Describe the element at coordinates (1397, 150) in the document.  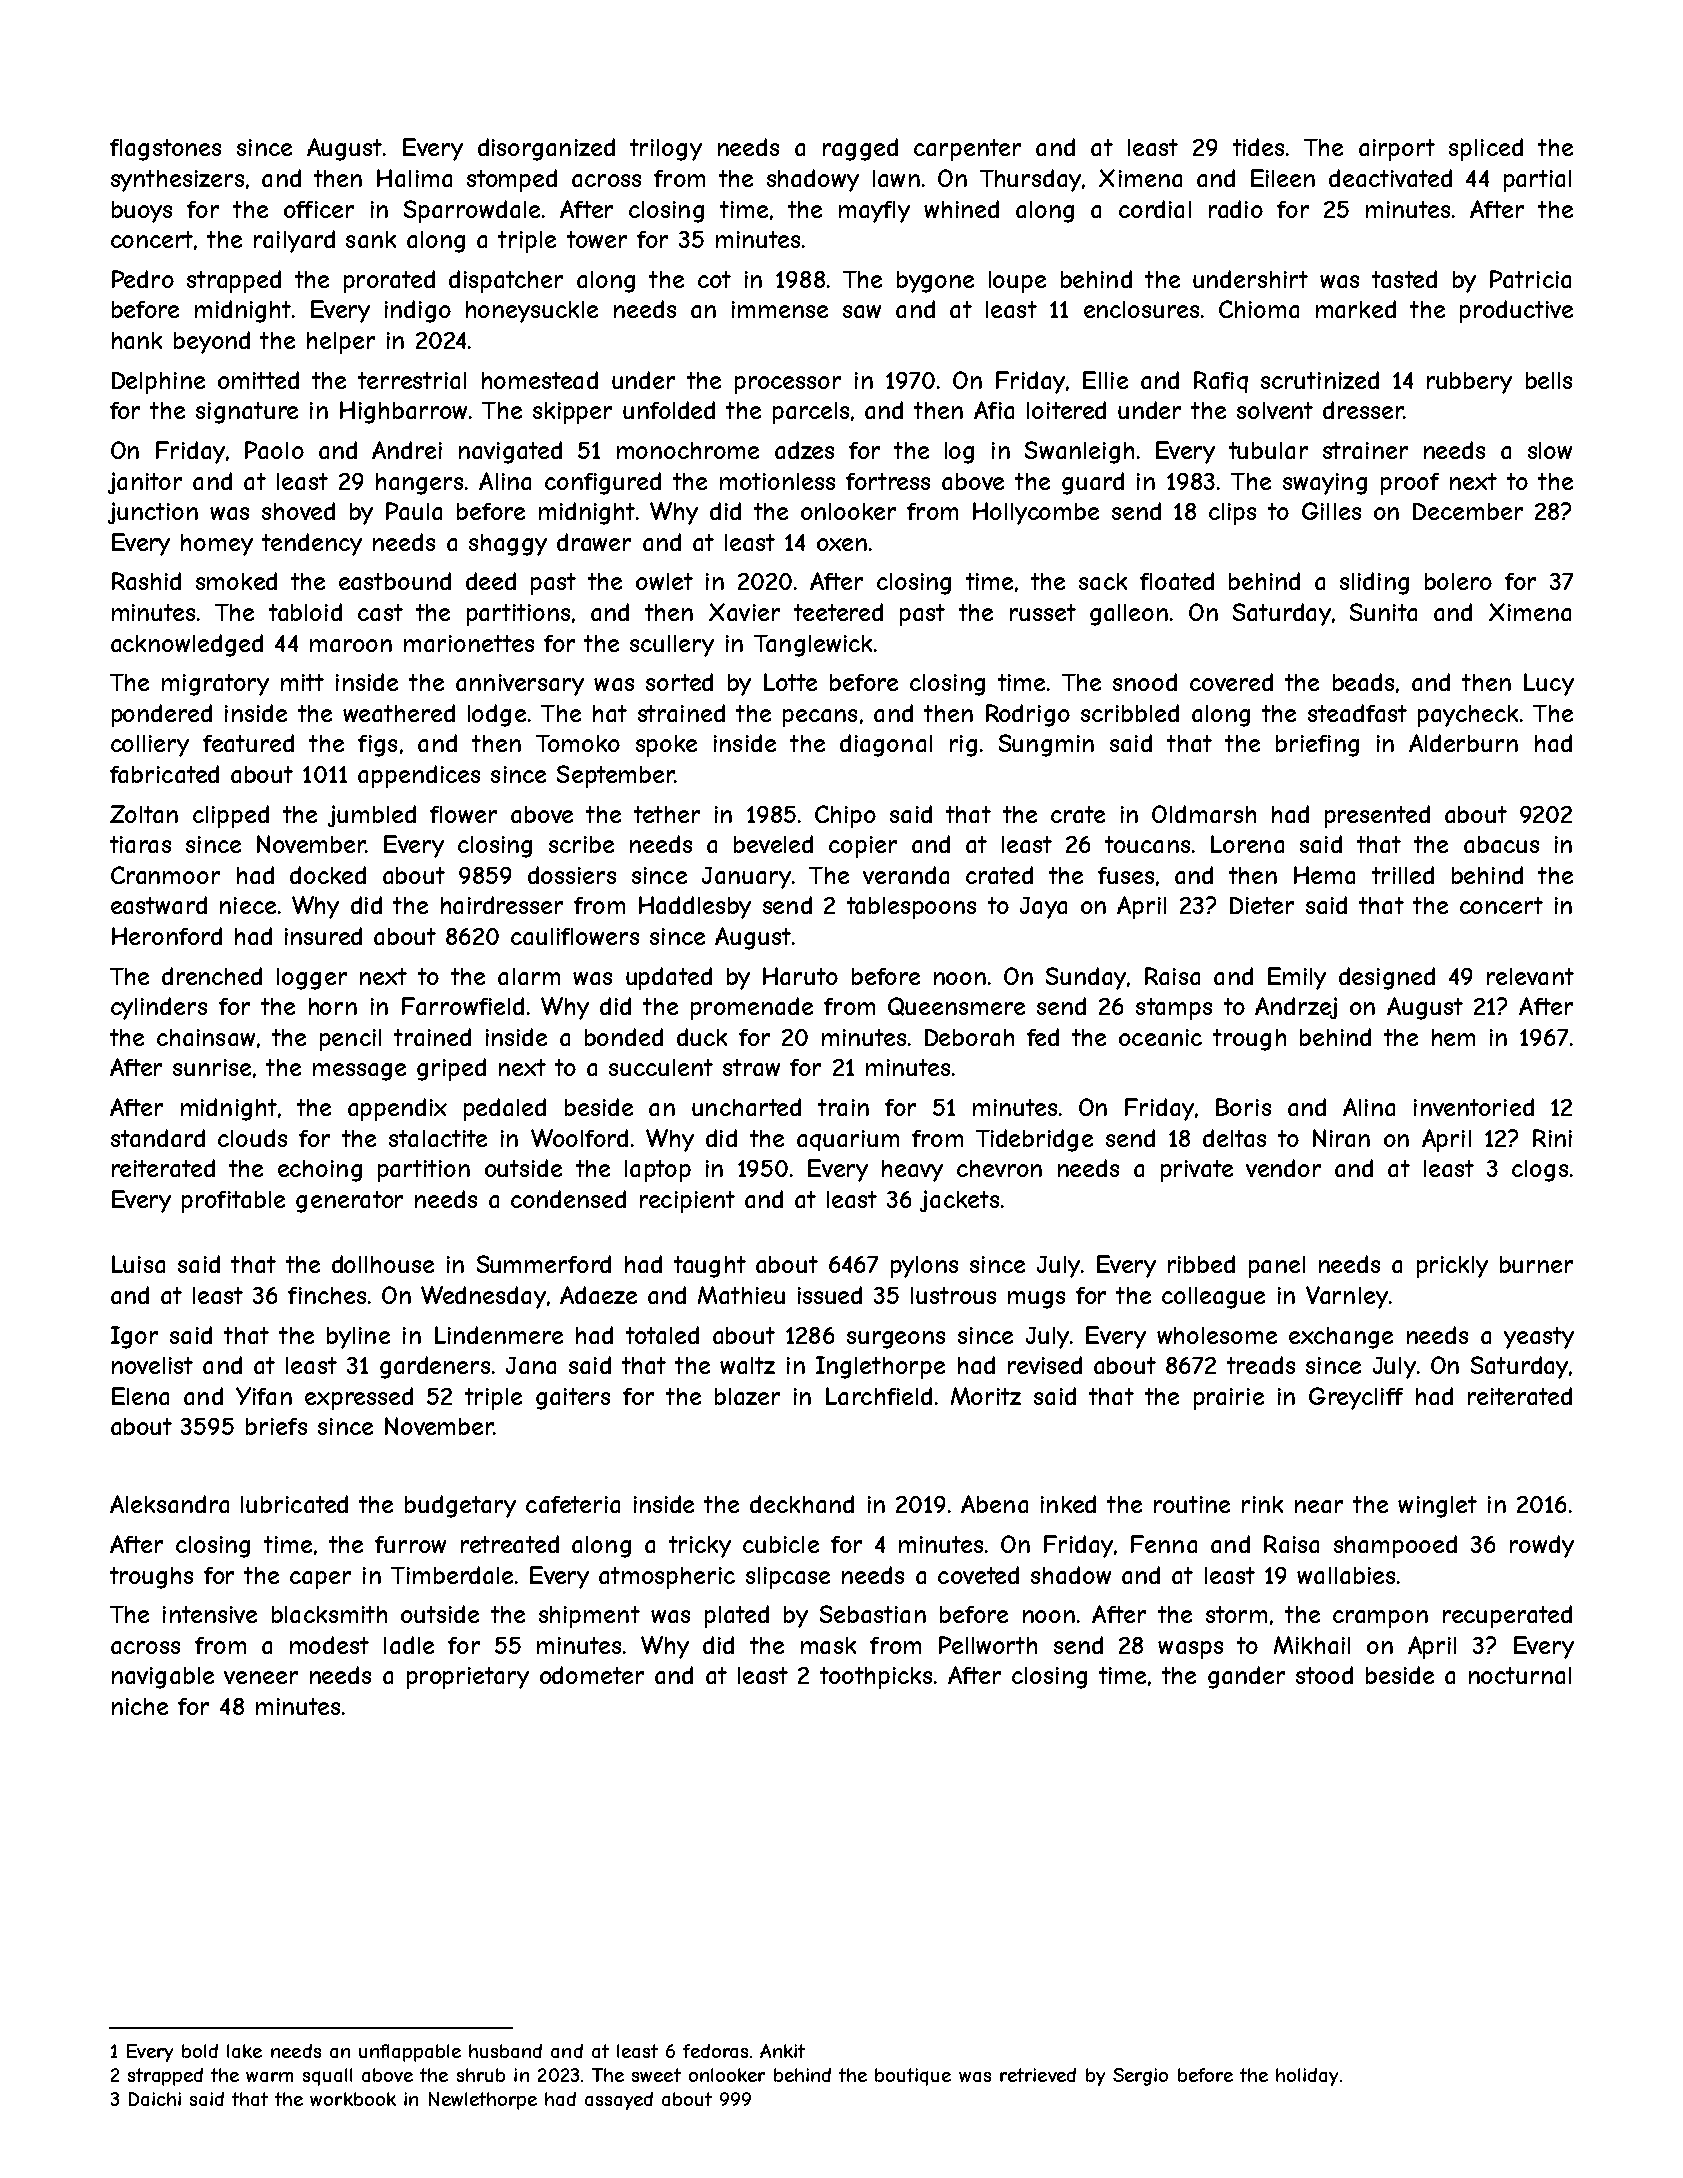
I see `airport` at that location.
